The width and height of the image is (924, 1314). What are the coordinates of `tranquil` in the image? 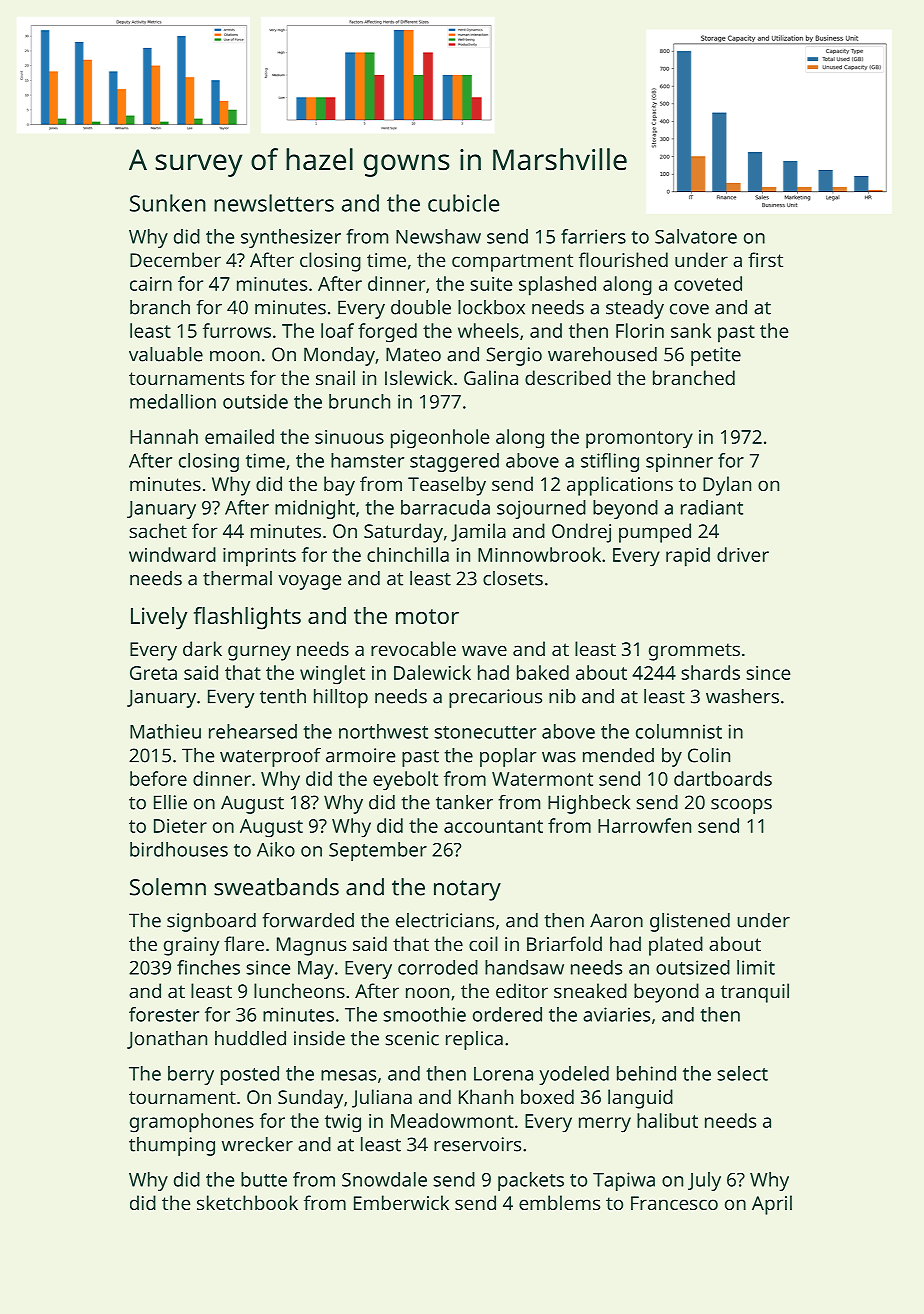 It's located at (755, 993).
